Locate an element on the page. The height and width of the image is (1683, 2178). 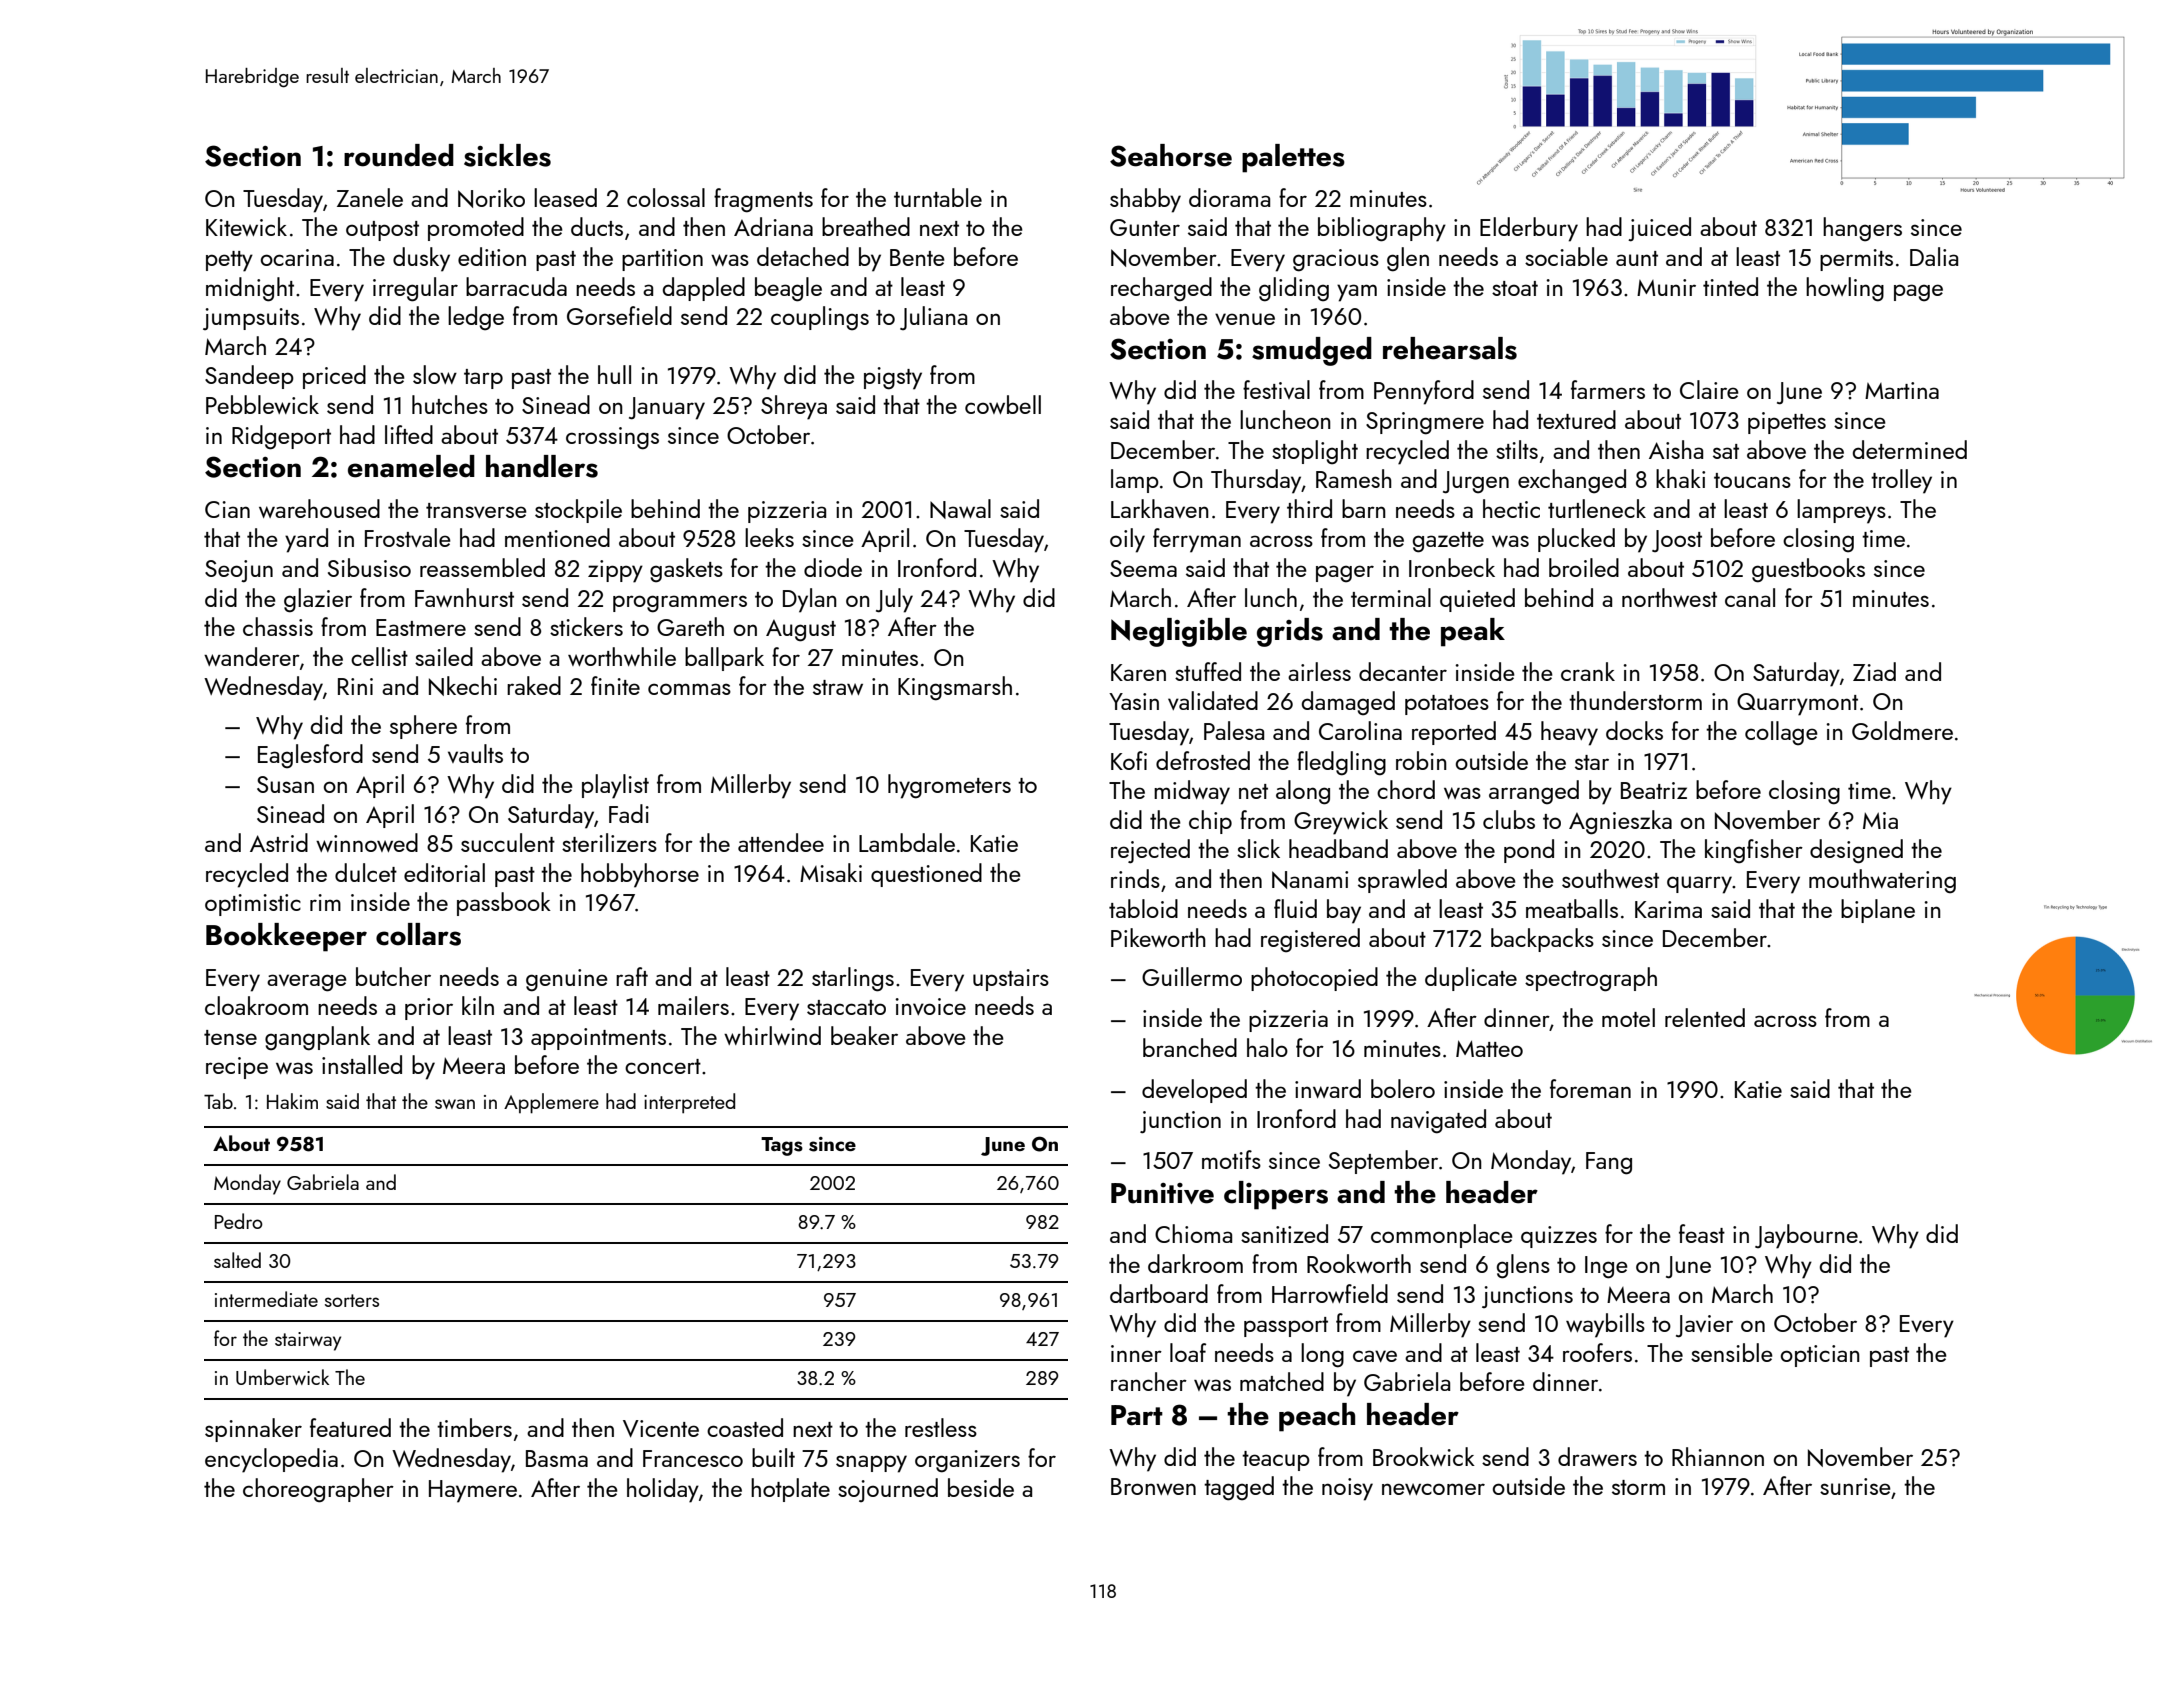
guestbooks is located at coordinates (1808, 570).
